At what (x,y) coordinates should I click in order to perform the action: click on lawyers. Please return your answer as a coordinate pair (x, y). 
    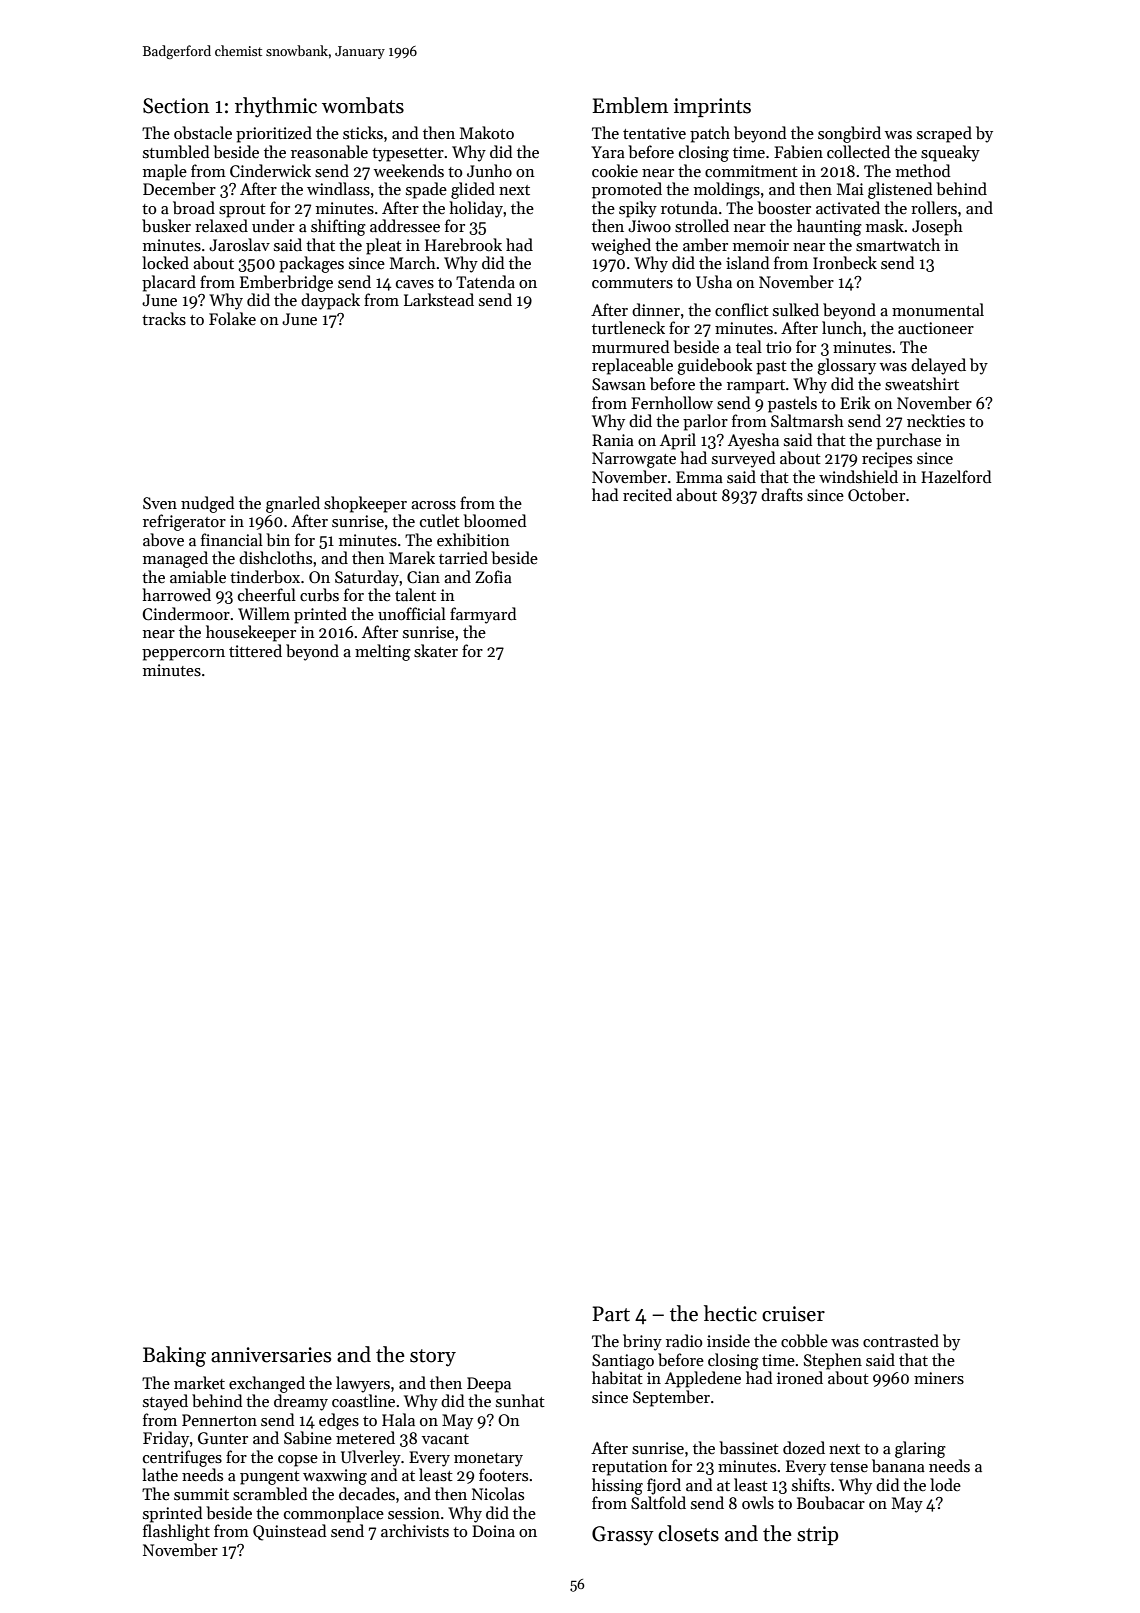
    Looking at the image, I should click on (363, 1384).
